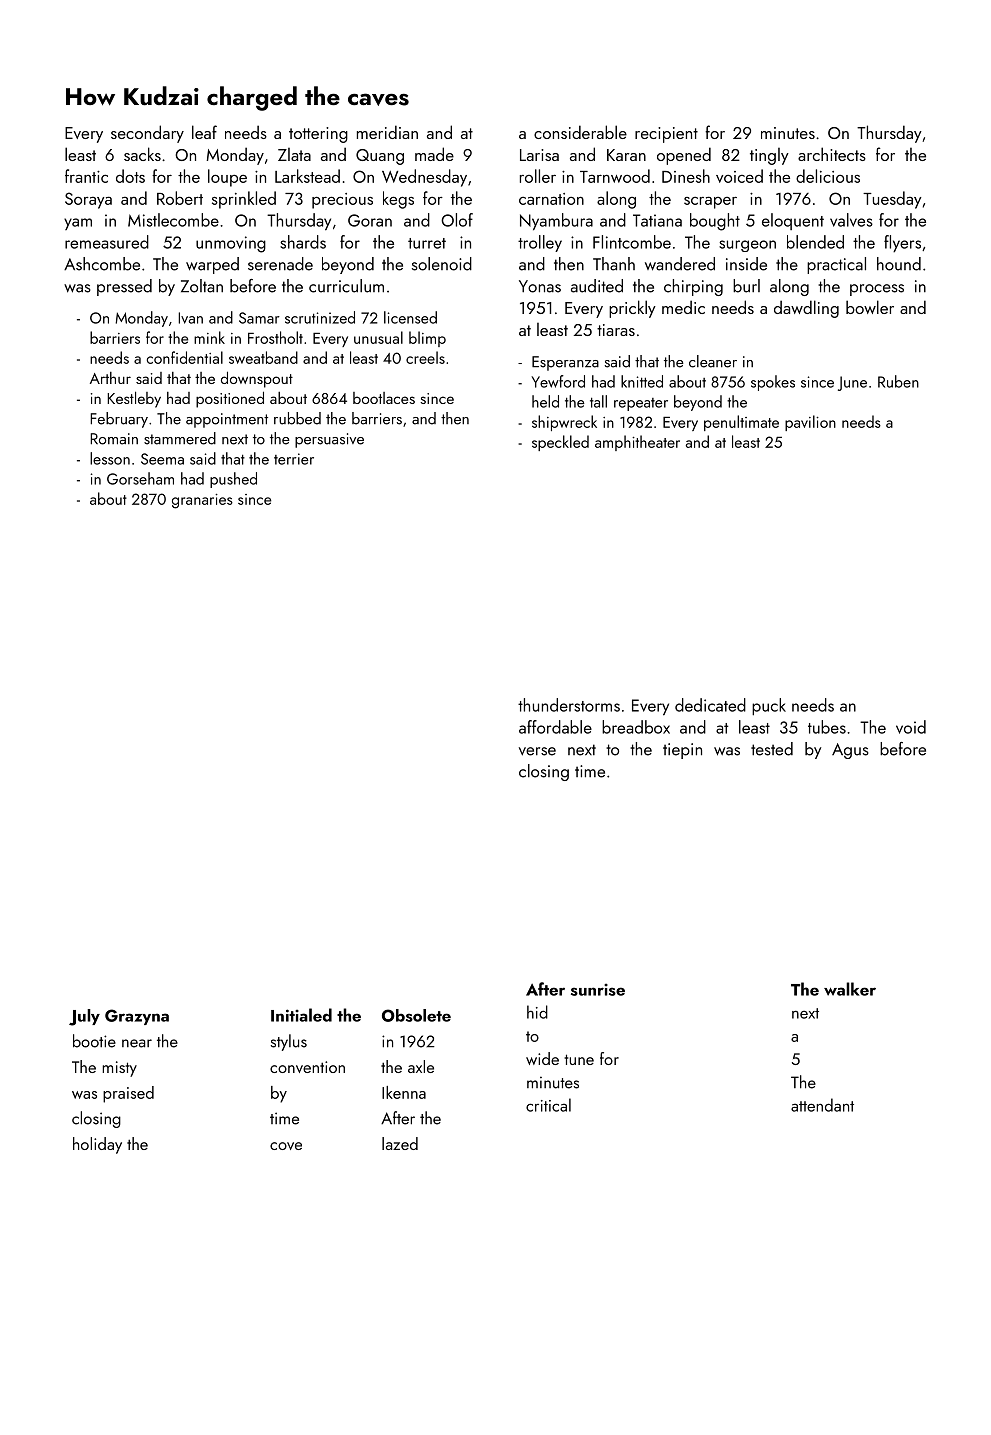 The height and width of the document is (1435, 991). I want to click on affordable, so click(555, 727).
